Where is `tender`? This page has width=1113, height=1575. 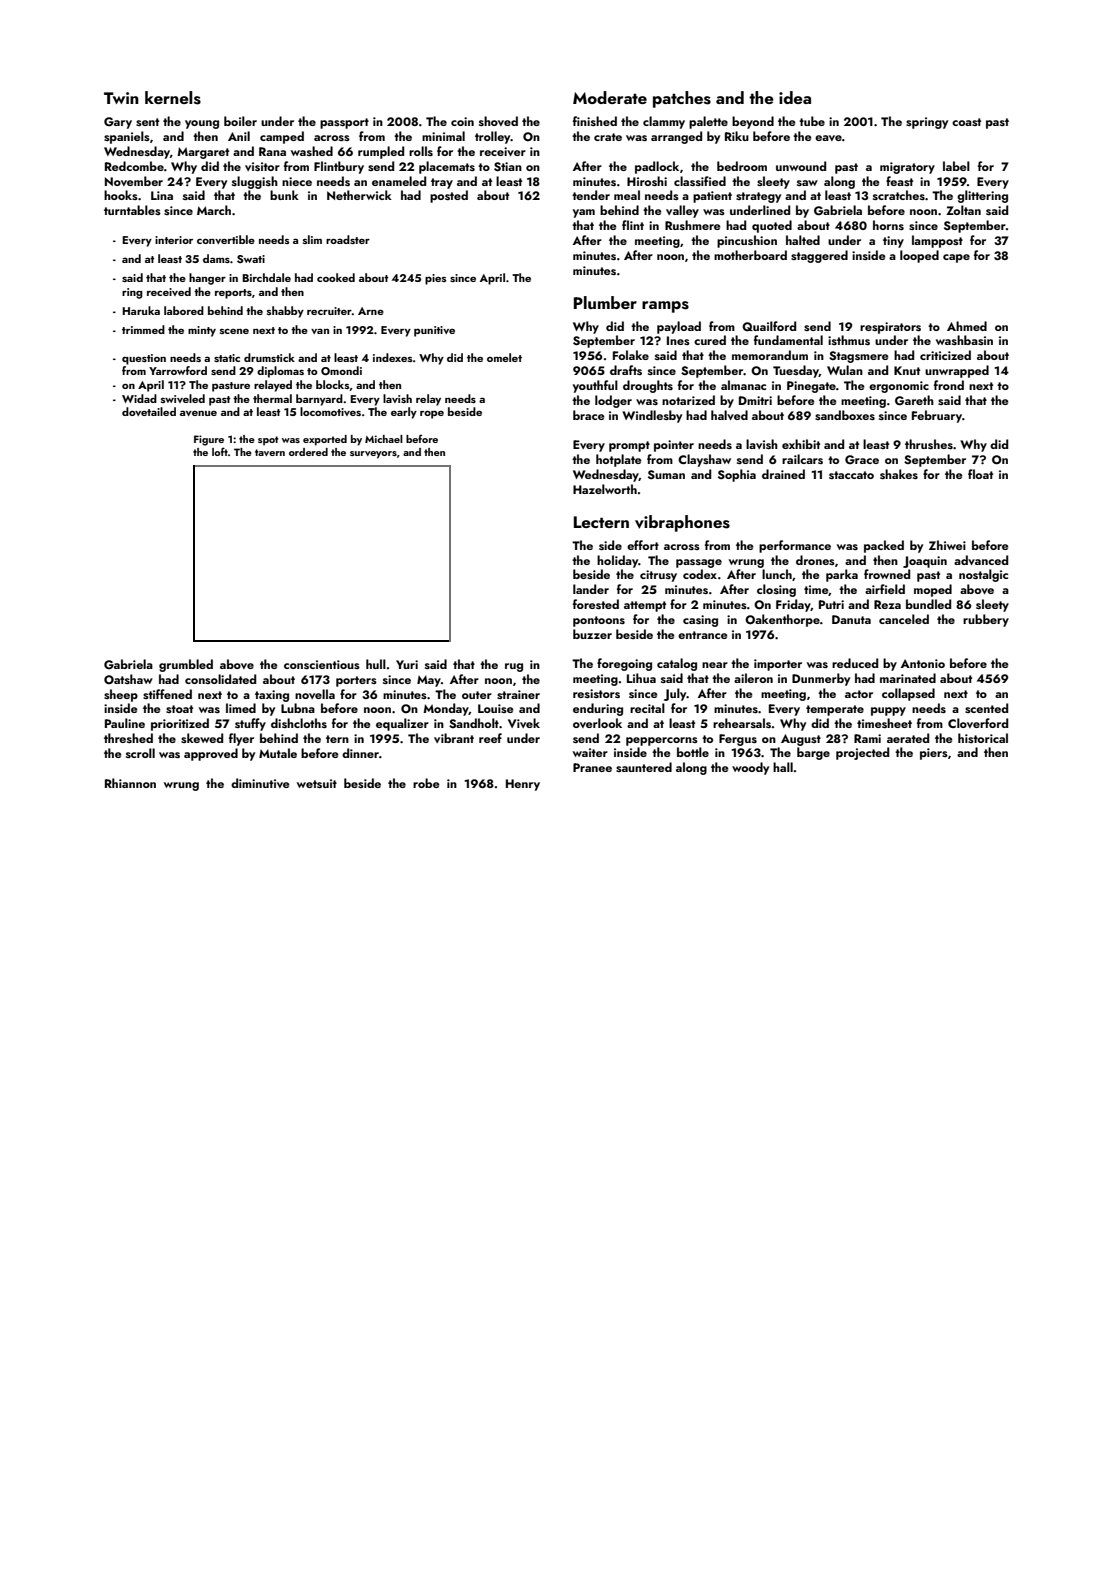 tender is located at coordinates (591, 195).
